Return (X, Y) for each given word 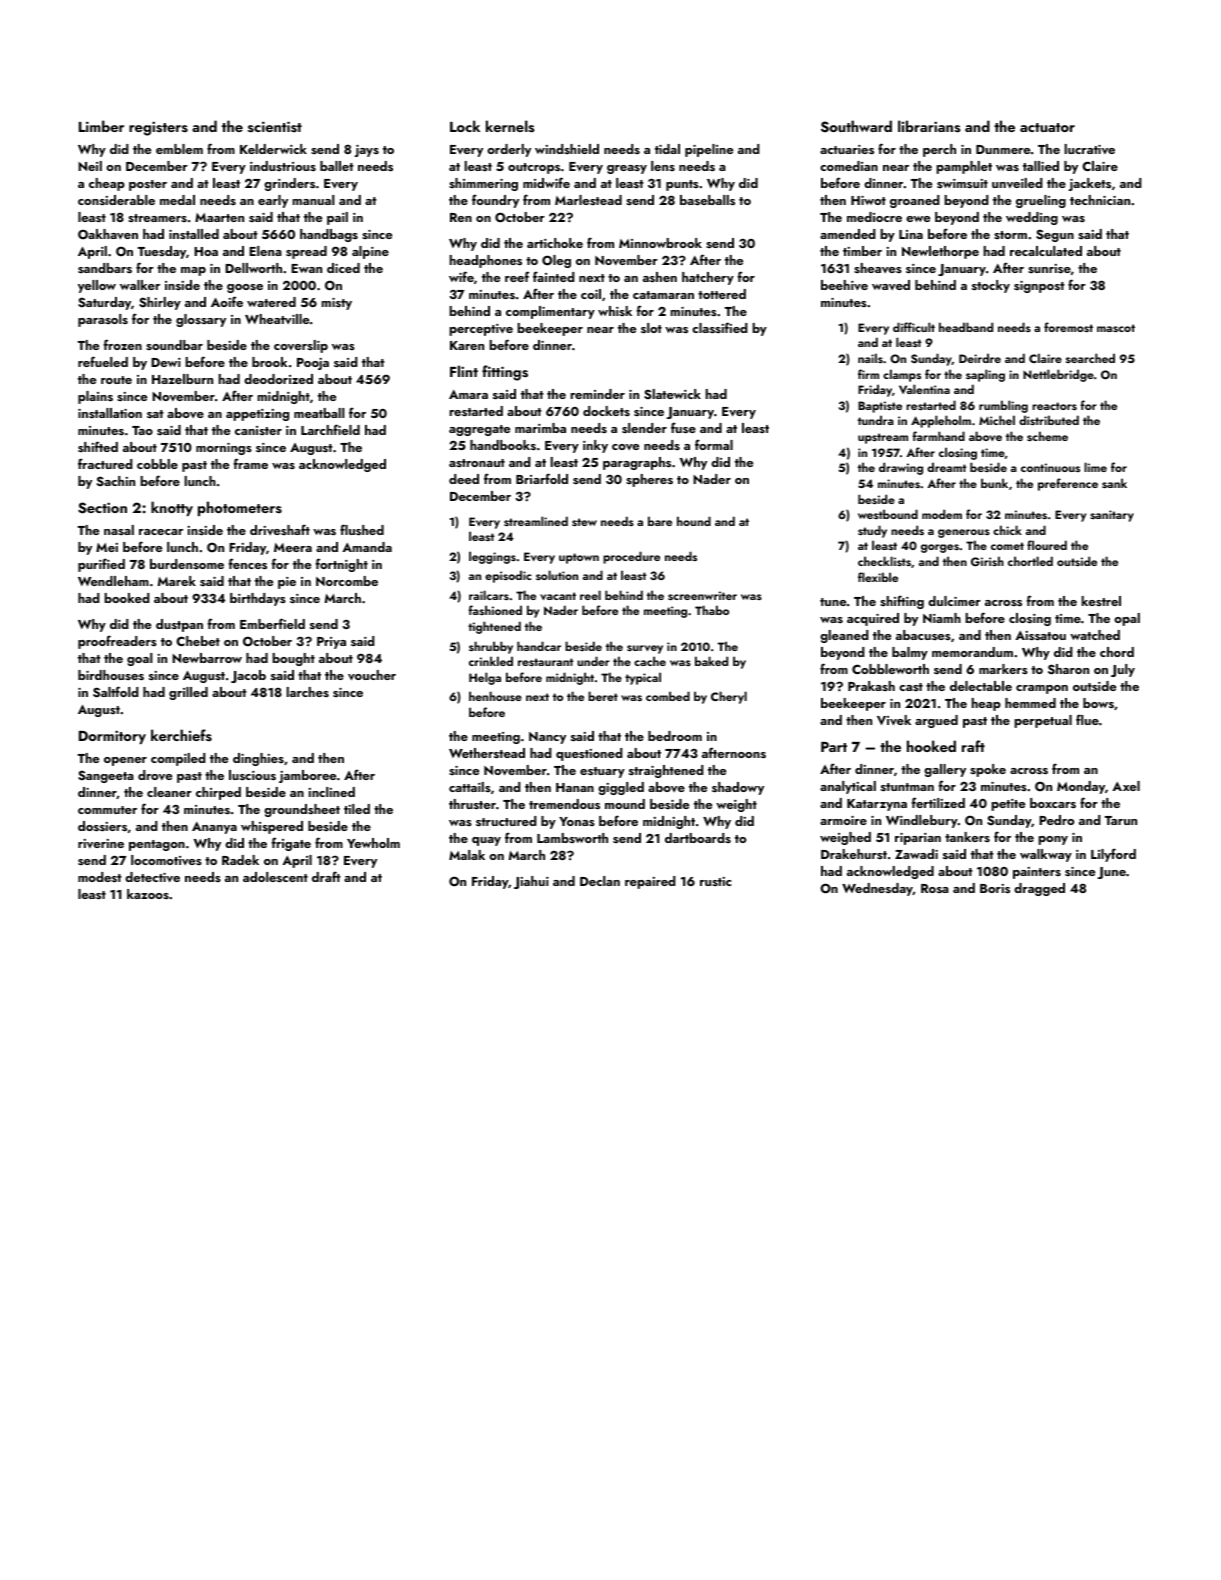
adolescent (275, 877)
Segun (1055, 236)
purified (101, 565)
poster (148, 185)
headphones (486, 261)
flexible (878, 577)
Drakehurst (854, 854)
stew (584, 522)
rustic (716, 881)
